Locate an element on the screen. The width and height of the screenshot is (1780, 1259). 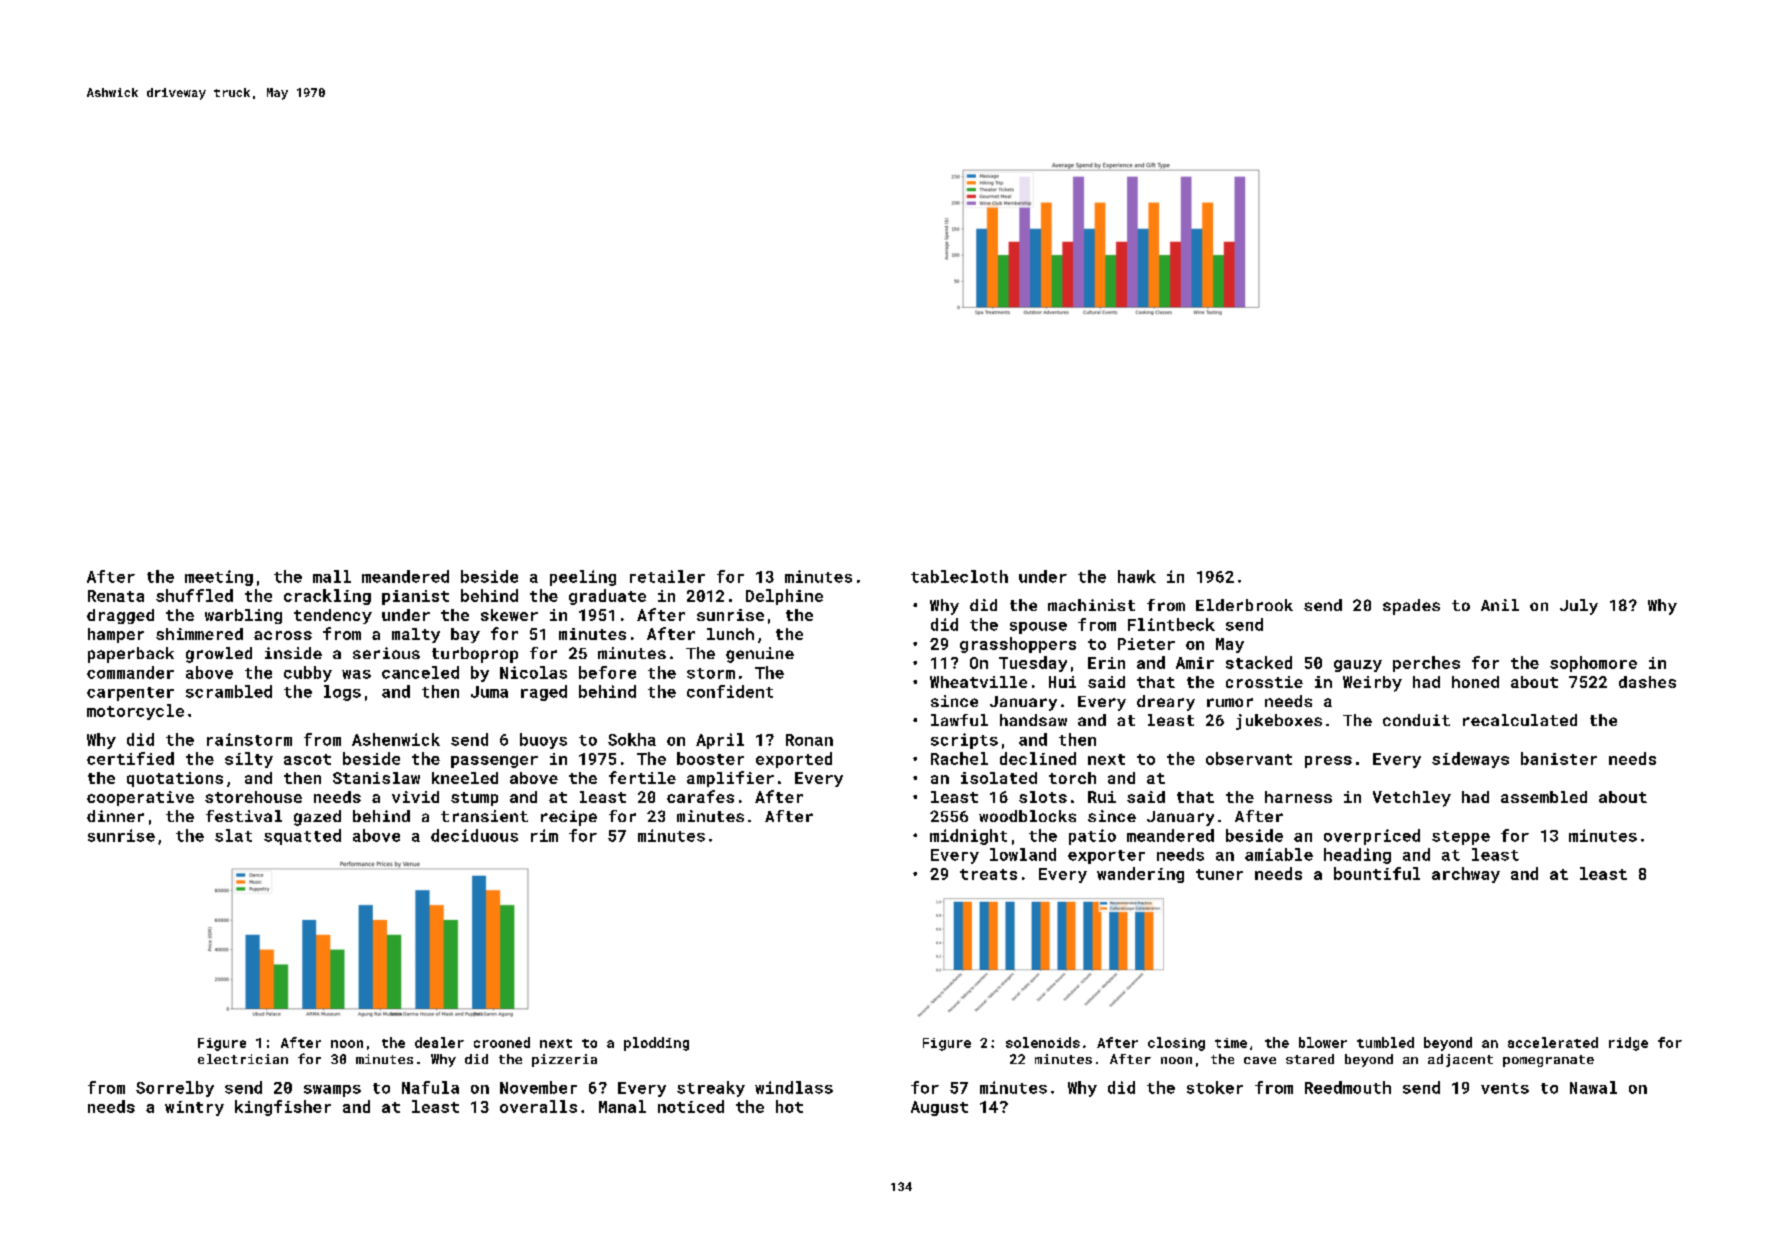
time is located at coordinates (1231, 1043).
